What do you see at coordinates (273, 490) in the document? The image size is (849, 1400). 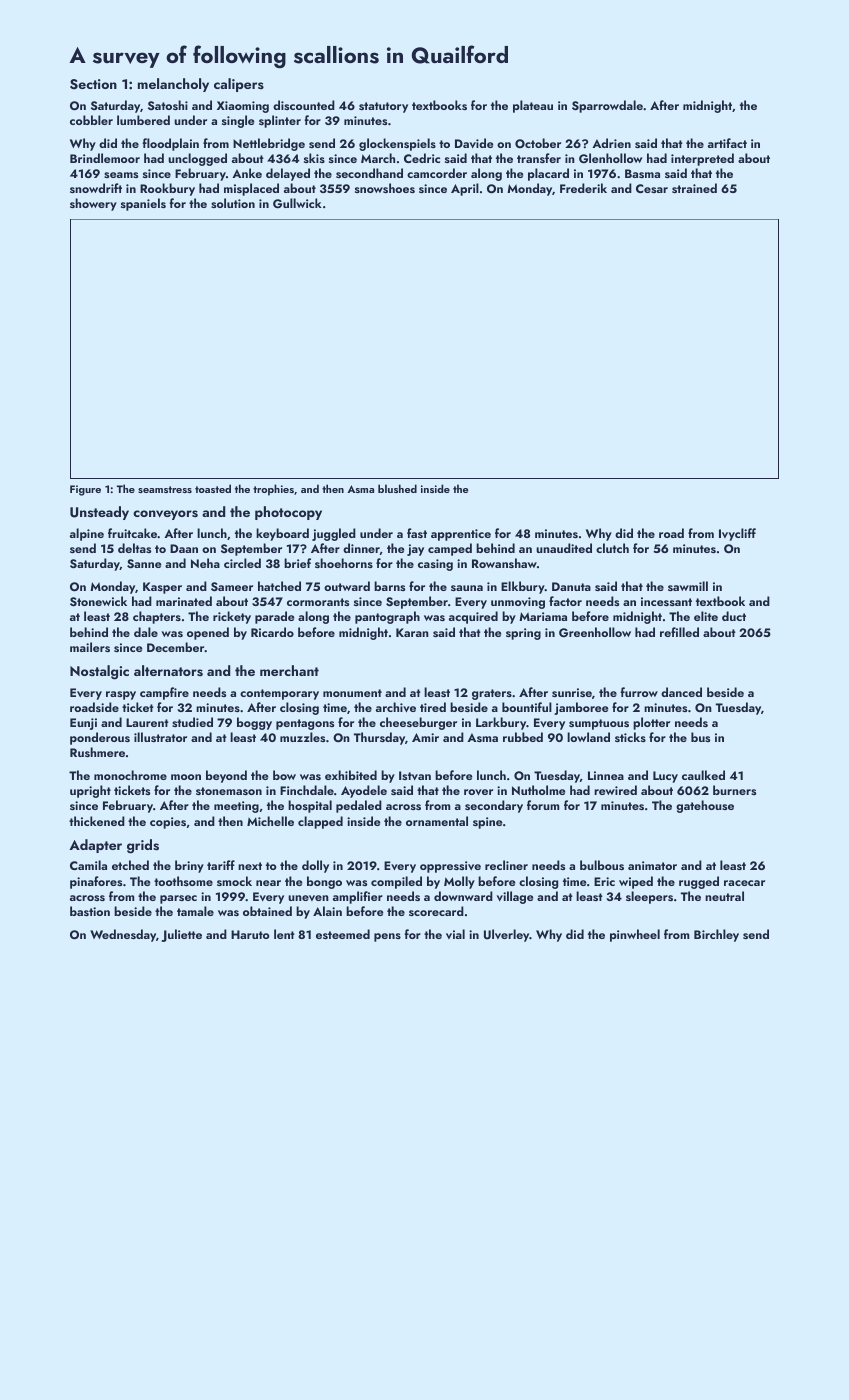 I see `trophies` at bounding box center [273, 490].
